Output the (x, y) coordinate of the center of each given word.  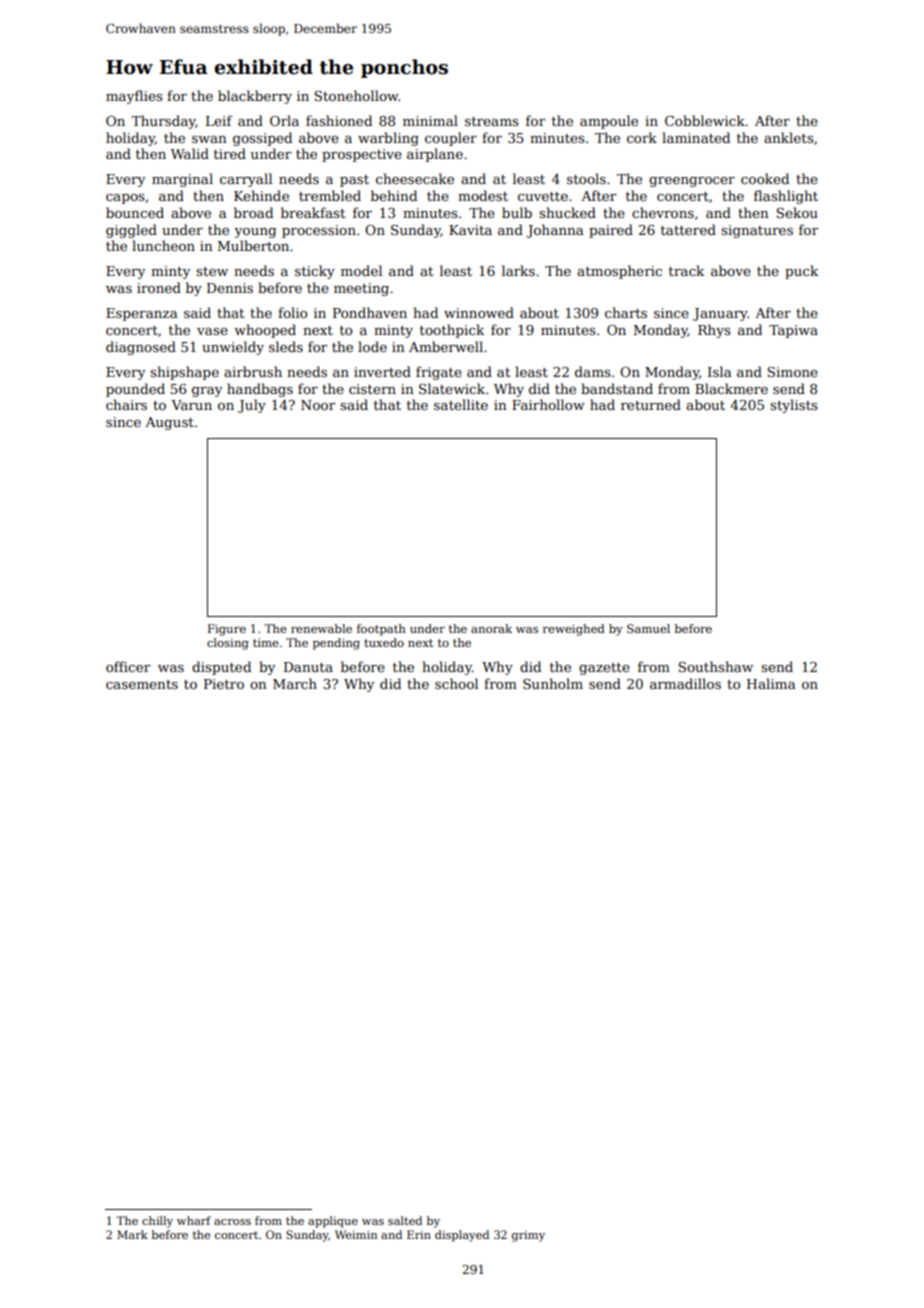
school (456, 683)
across (232, 1222)
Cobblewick (705, 120)
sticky (315, 272)
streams (492, 121)
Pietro (224, 684)
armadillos (685, 683)
